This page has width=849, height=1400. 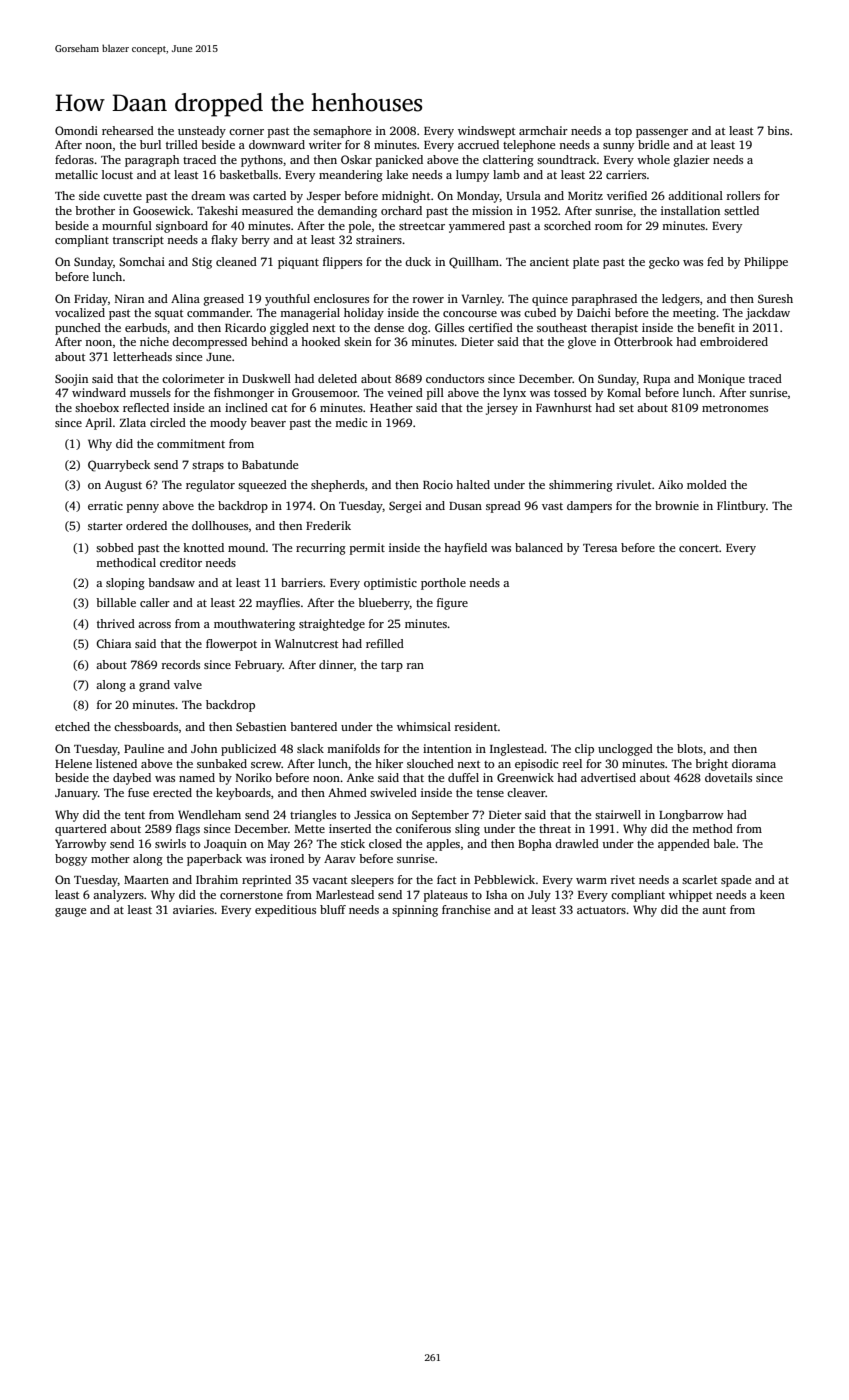 What do you see at coordinates (424, 726) in the page?
I see `whimsical` at bounding box center [424, 726].
